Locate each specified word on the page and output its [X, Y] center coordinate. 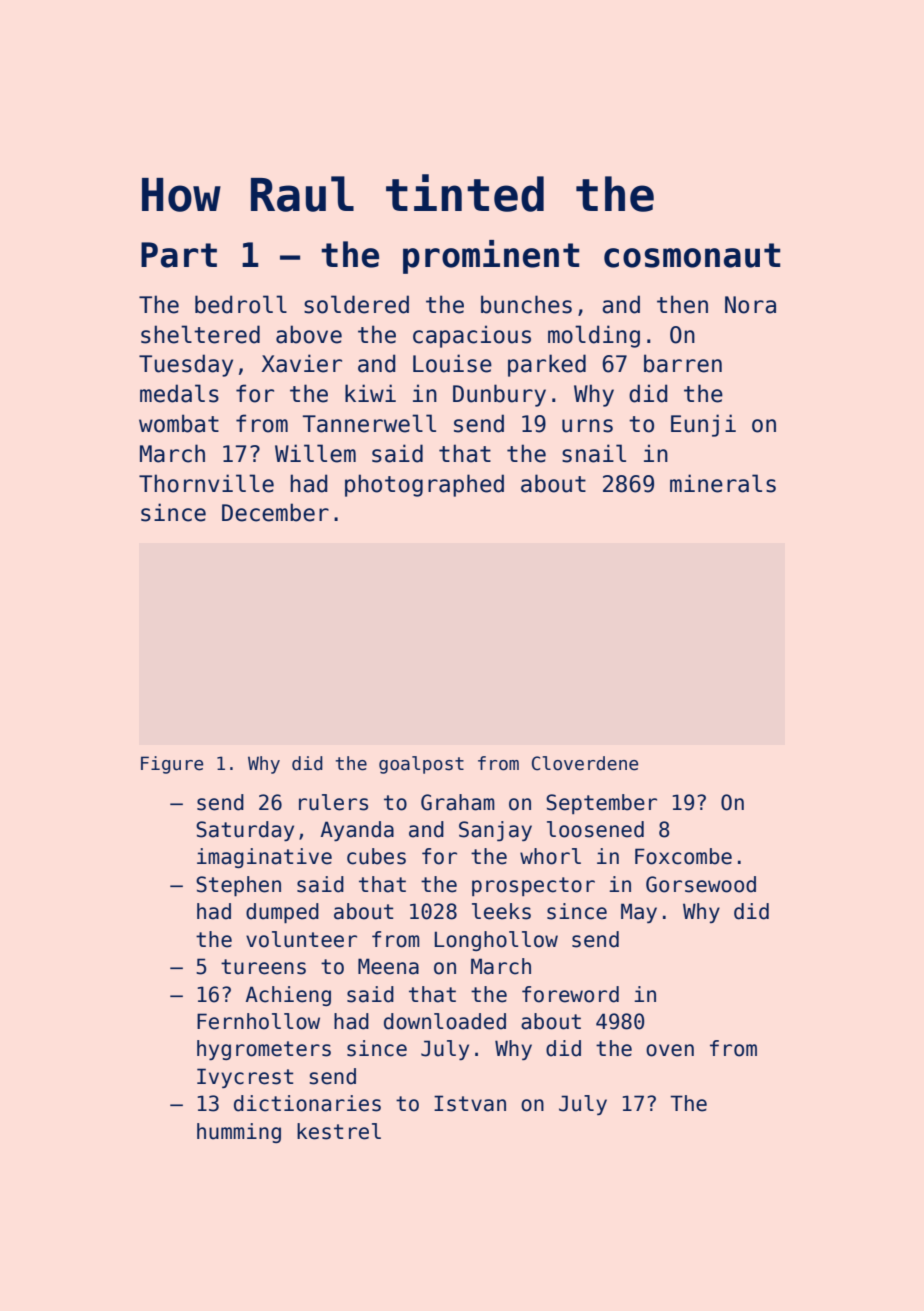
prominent [491, 257]
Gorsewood [701, 884]
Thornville [206, 483]
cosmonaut [692, 255]
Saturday [245, 831]
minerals [723, 483]
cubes [376, 856]
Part [179, 255]
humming [239, 1133]
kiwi [370, 393]
